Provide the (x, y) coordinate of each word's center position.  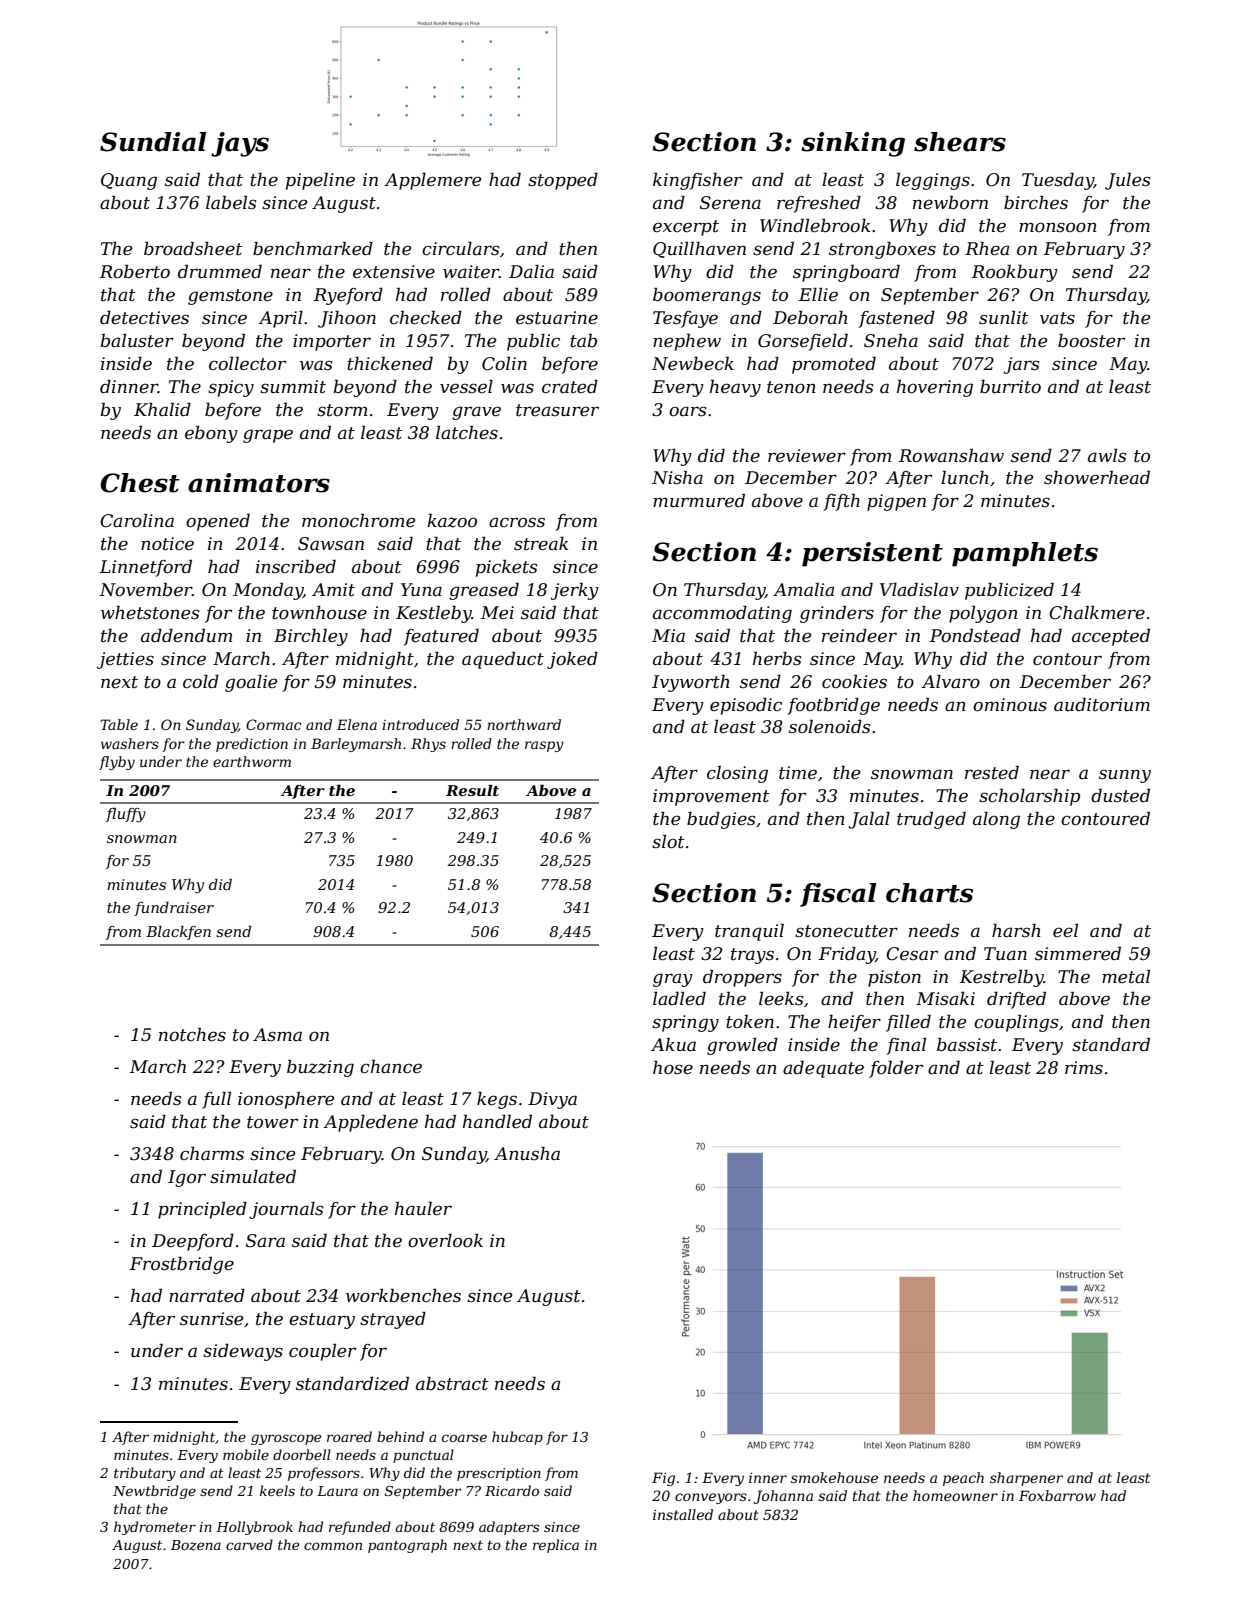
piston (894, 978)
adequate (823, 1069)
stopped (563, 181)
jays (240, 144)
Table (119, 724)
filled (908, 1023)
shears (960, 142)
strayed (393, 1320)
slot (668, 842)
